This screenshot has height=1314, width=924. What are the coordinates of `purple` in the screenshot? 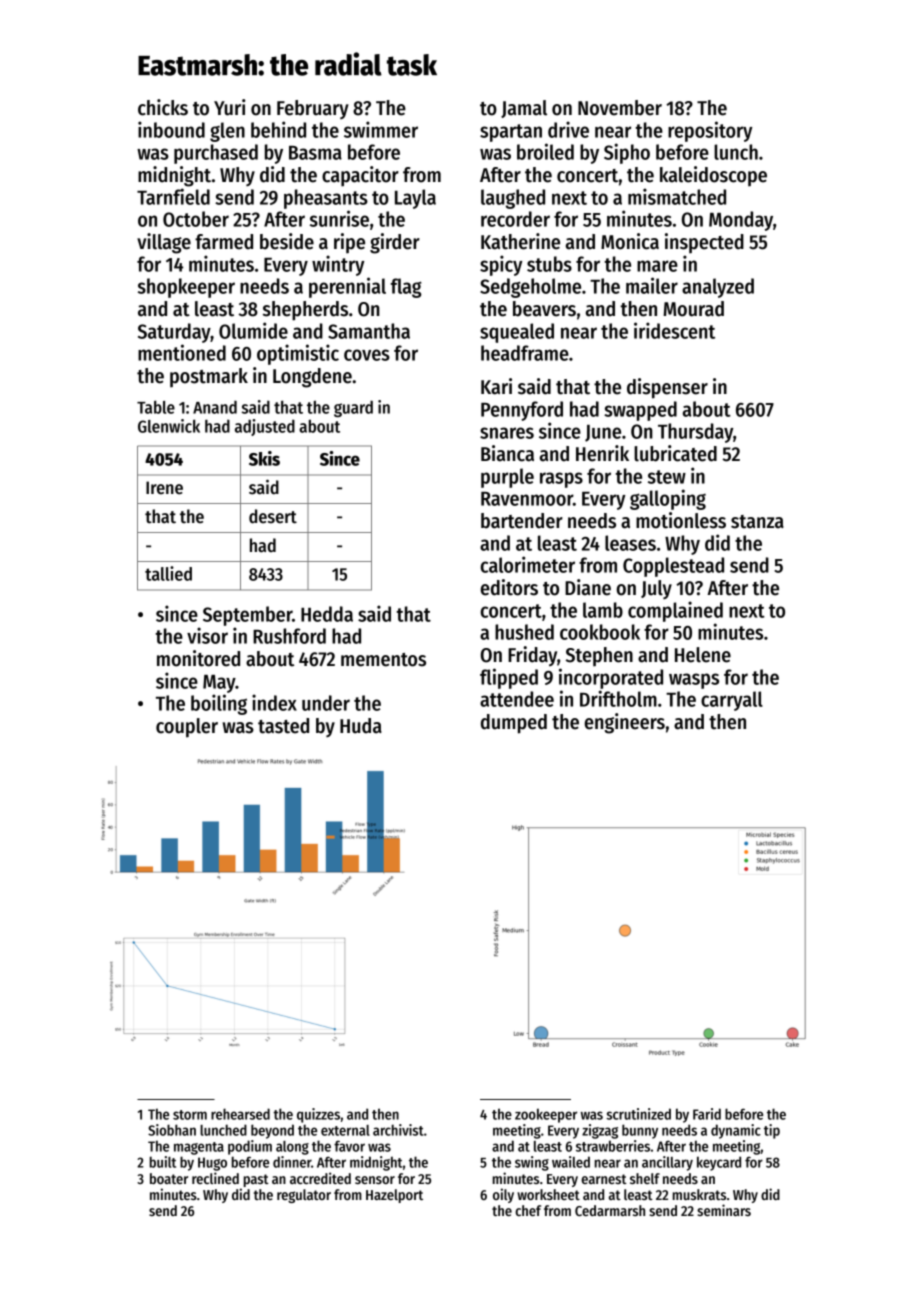 It's located at (507, 478).
